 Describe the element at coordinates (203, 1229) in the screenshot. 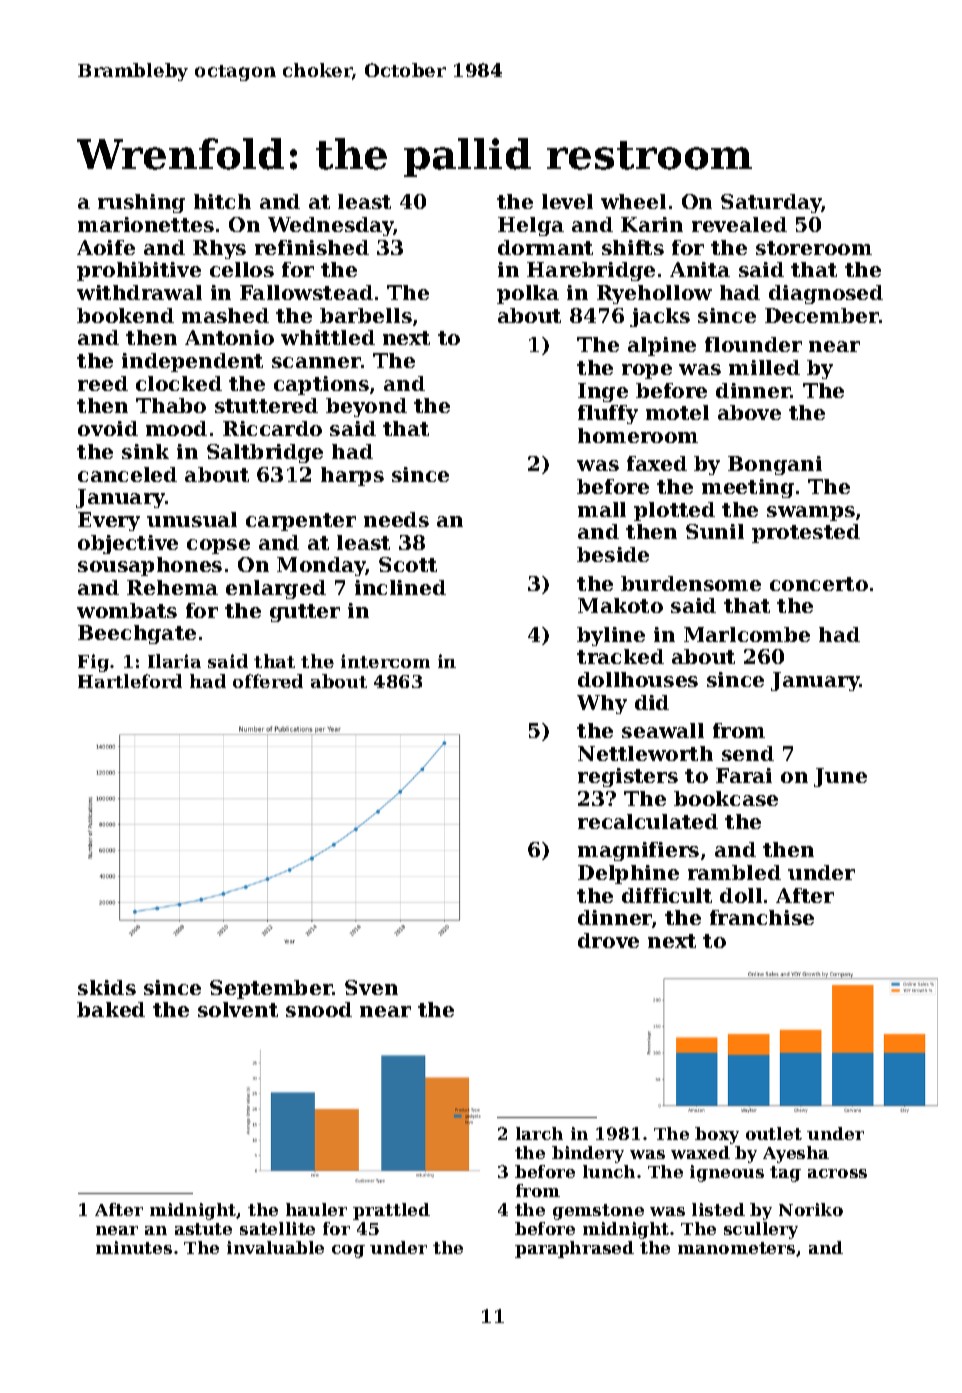

I see `astute` at that location.
